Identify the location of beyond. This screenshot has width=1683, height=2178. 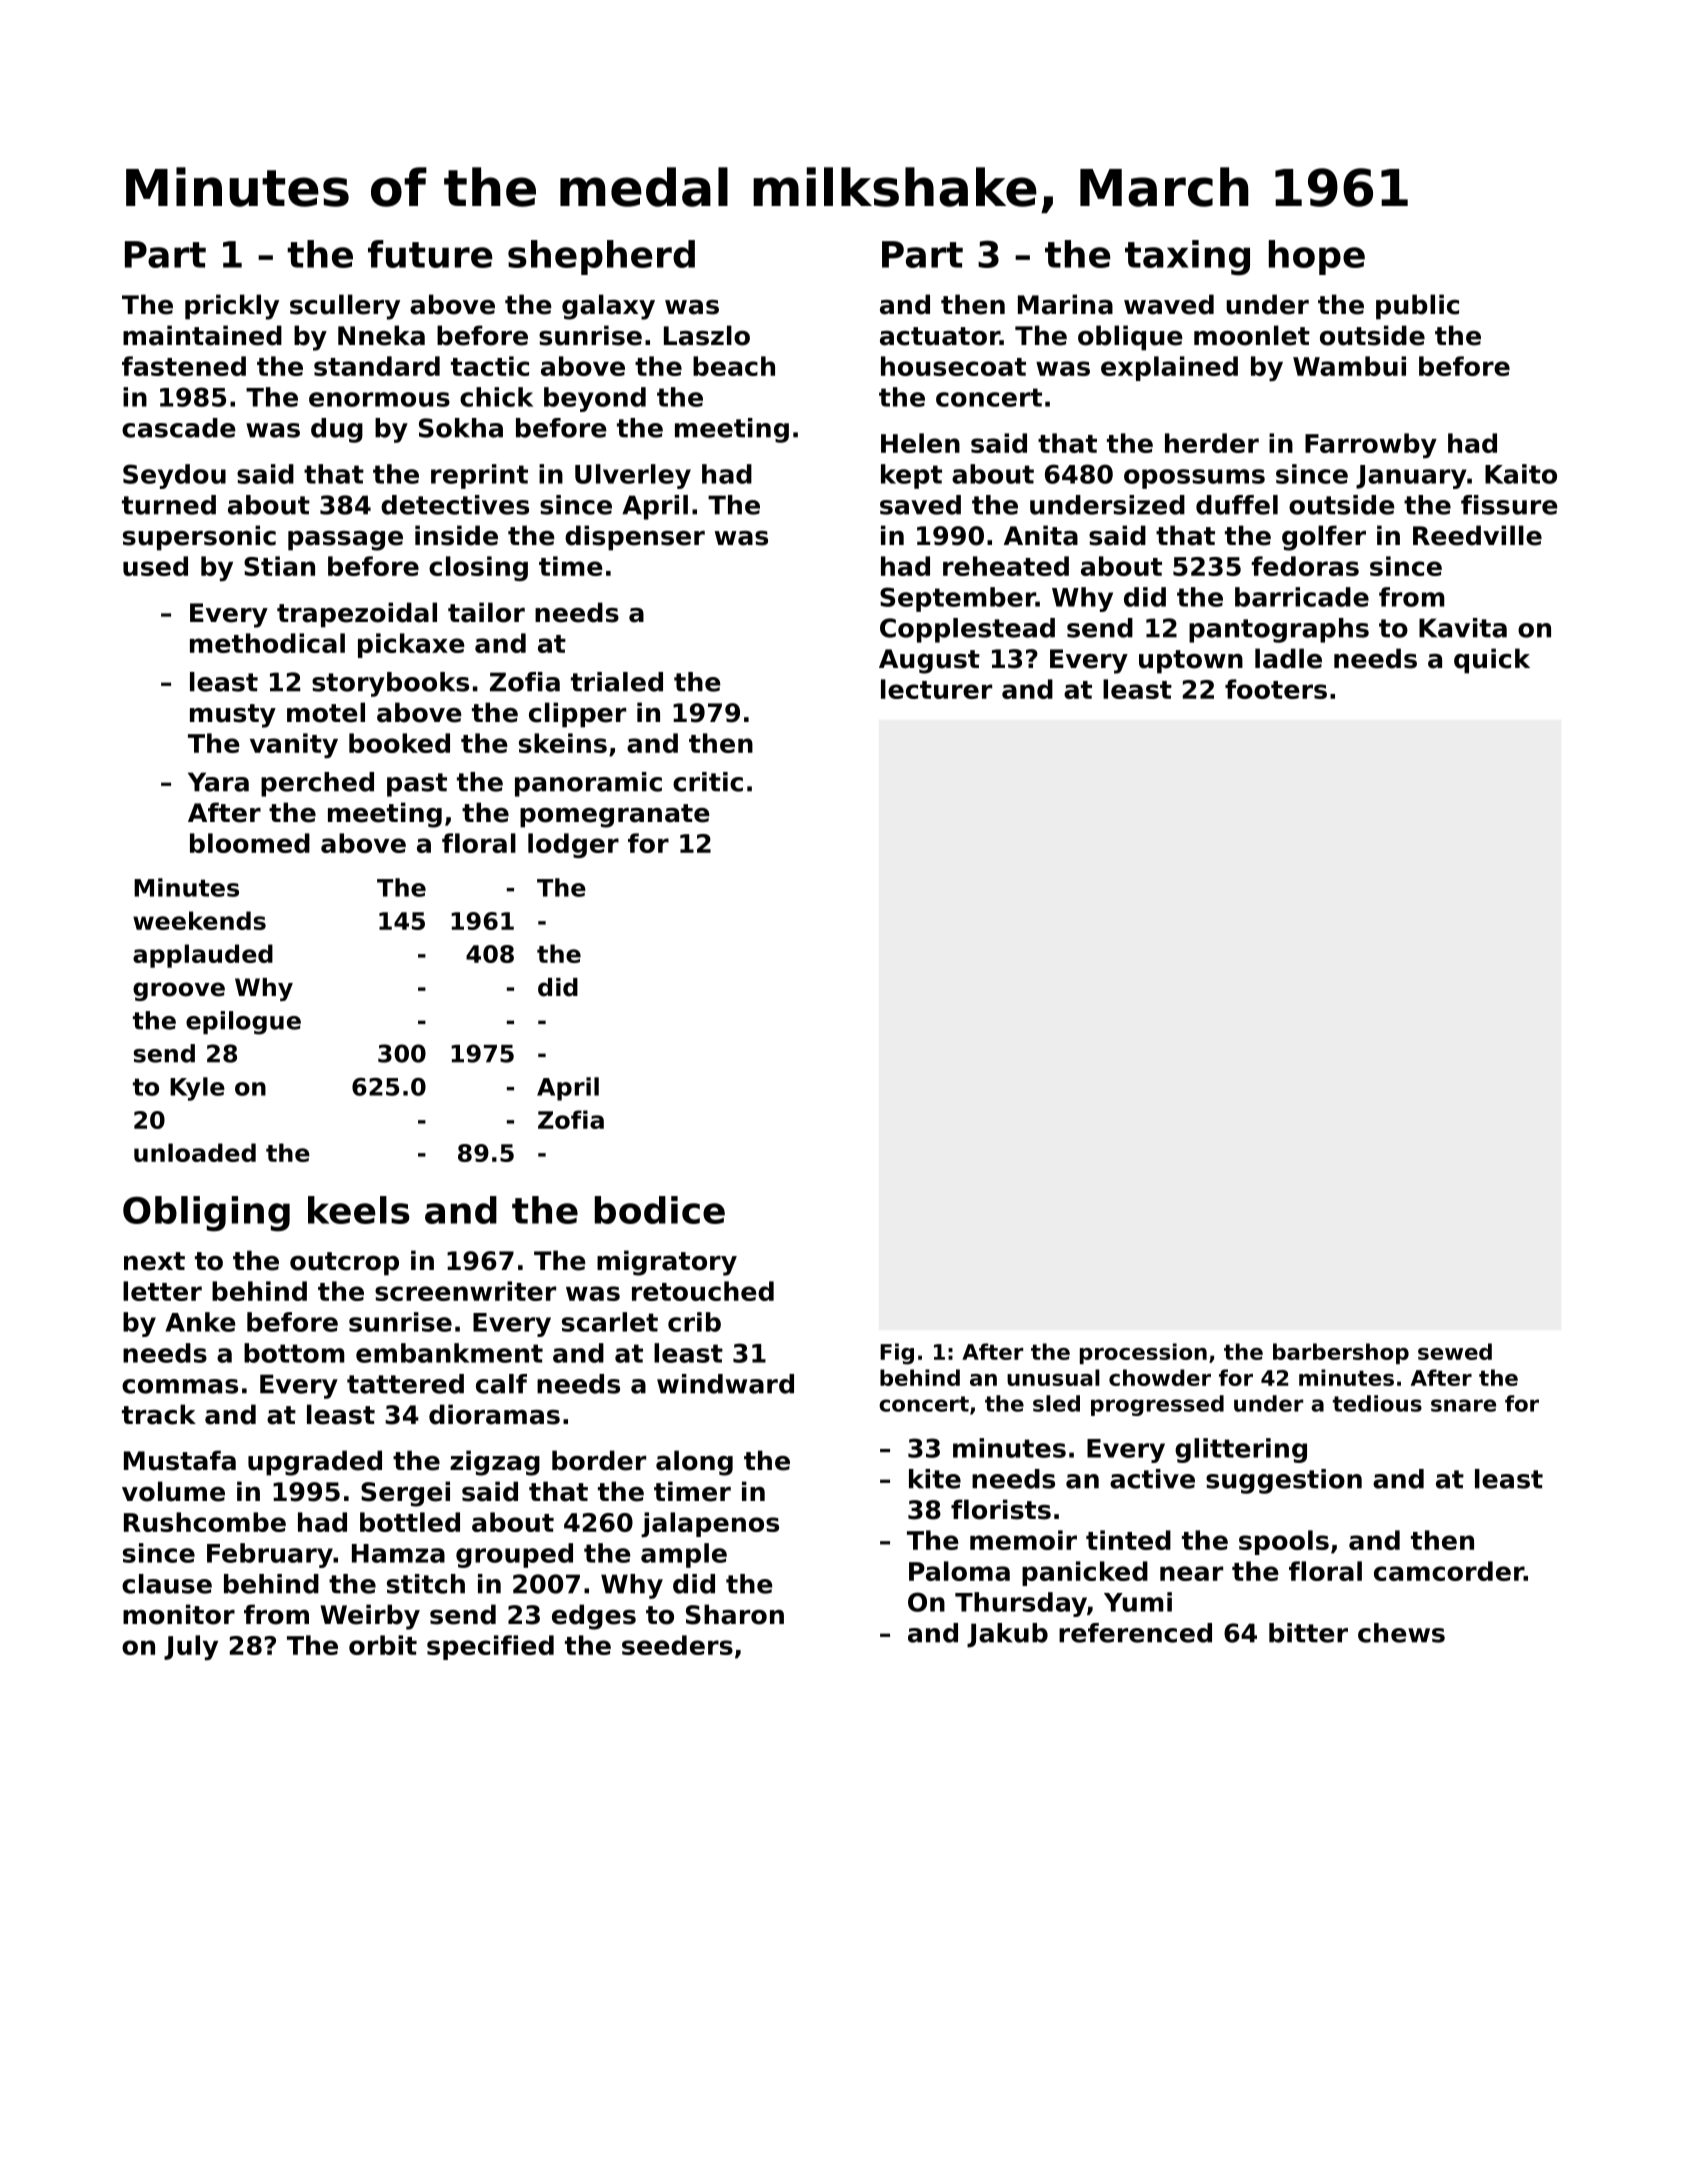
(595, 399).
